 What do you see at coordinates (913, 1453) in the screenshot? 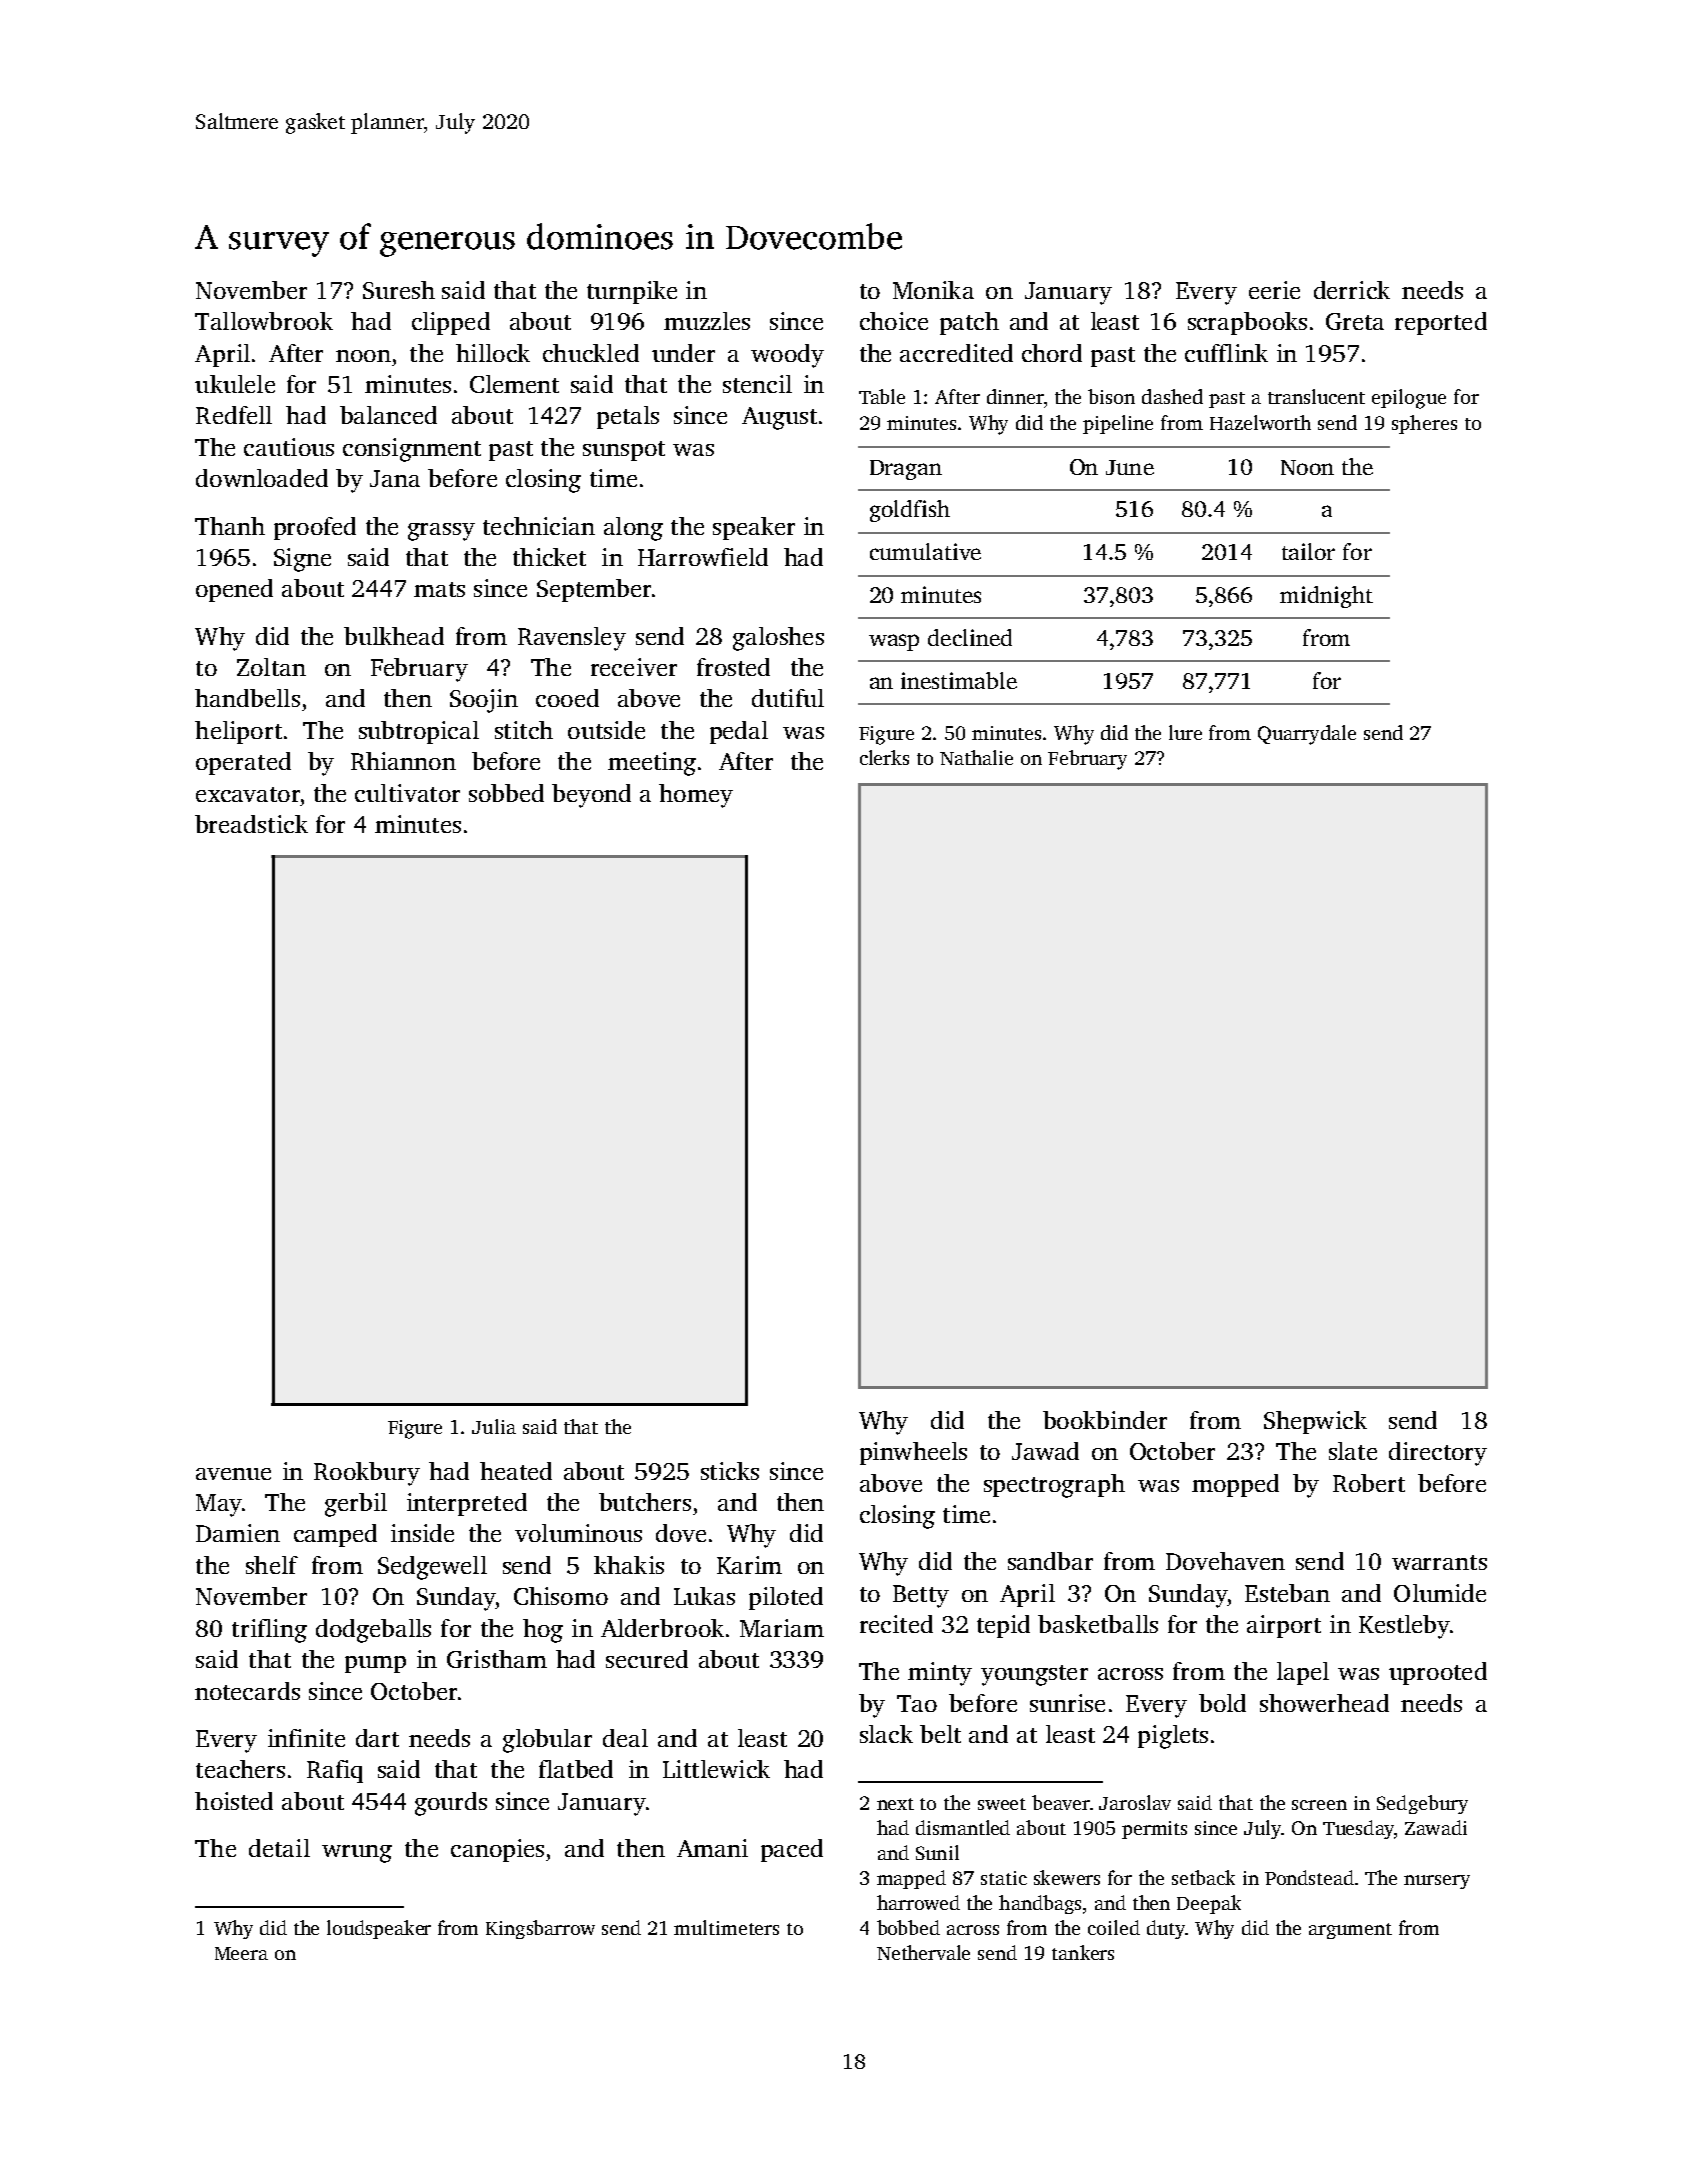
I see `pinwheels` at bounding box center [913, 1453].
